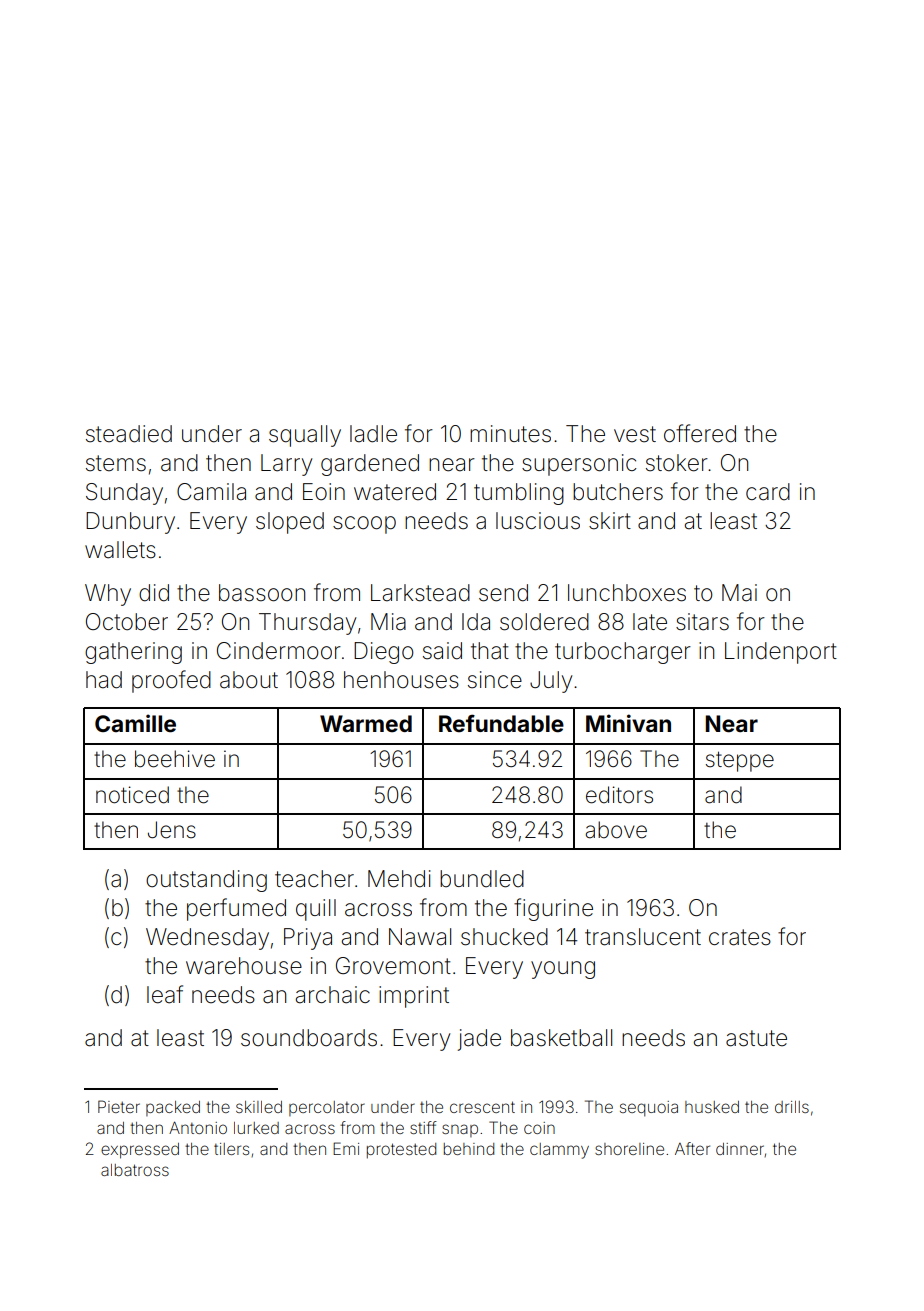  Describe the element at coordinates (479, 1040) in the screenshot. I see `jade` at that location.
